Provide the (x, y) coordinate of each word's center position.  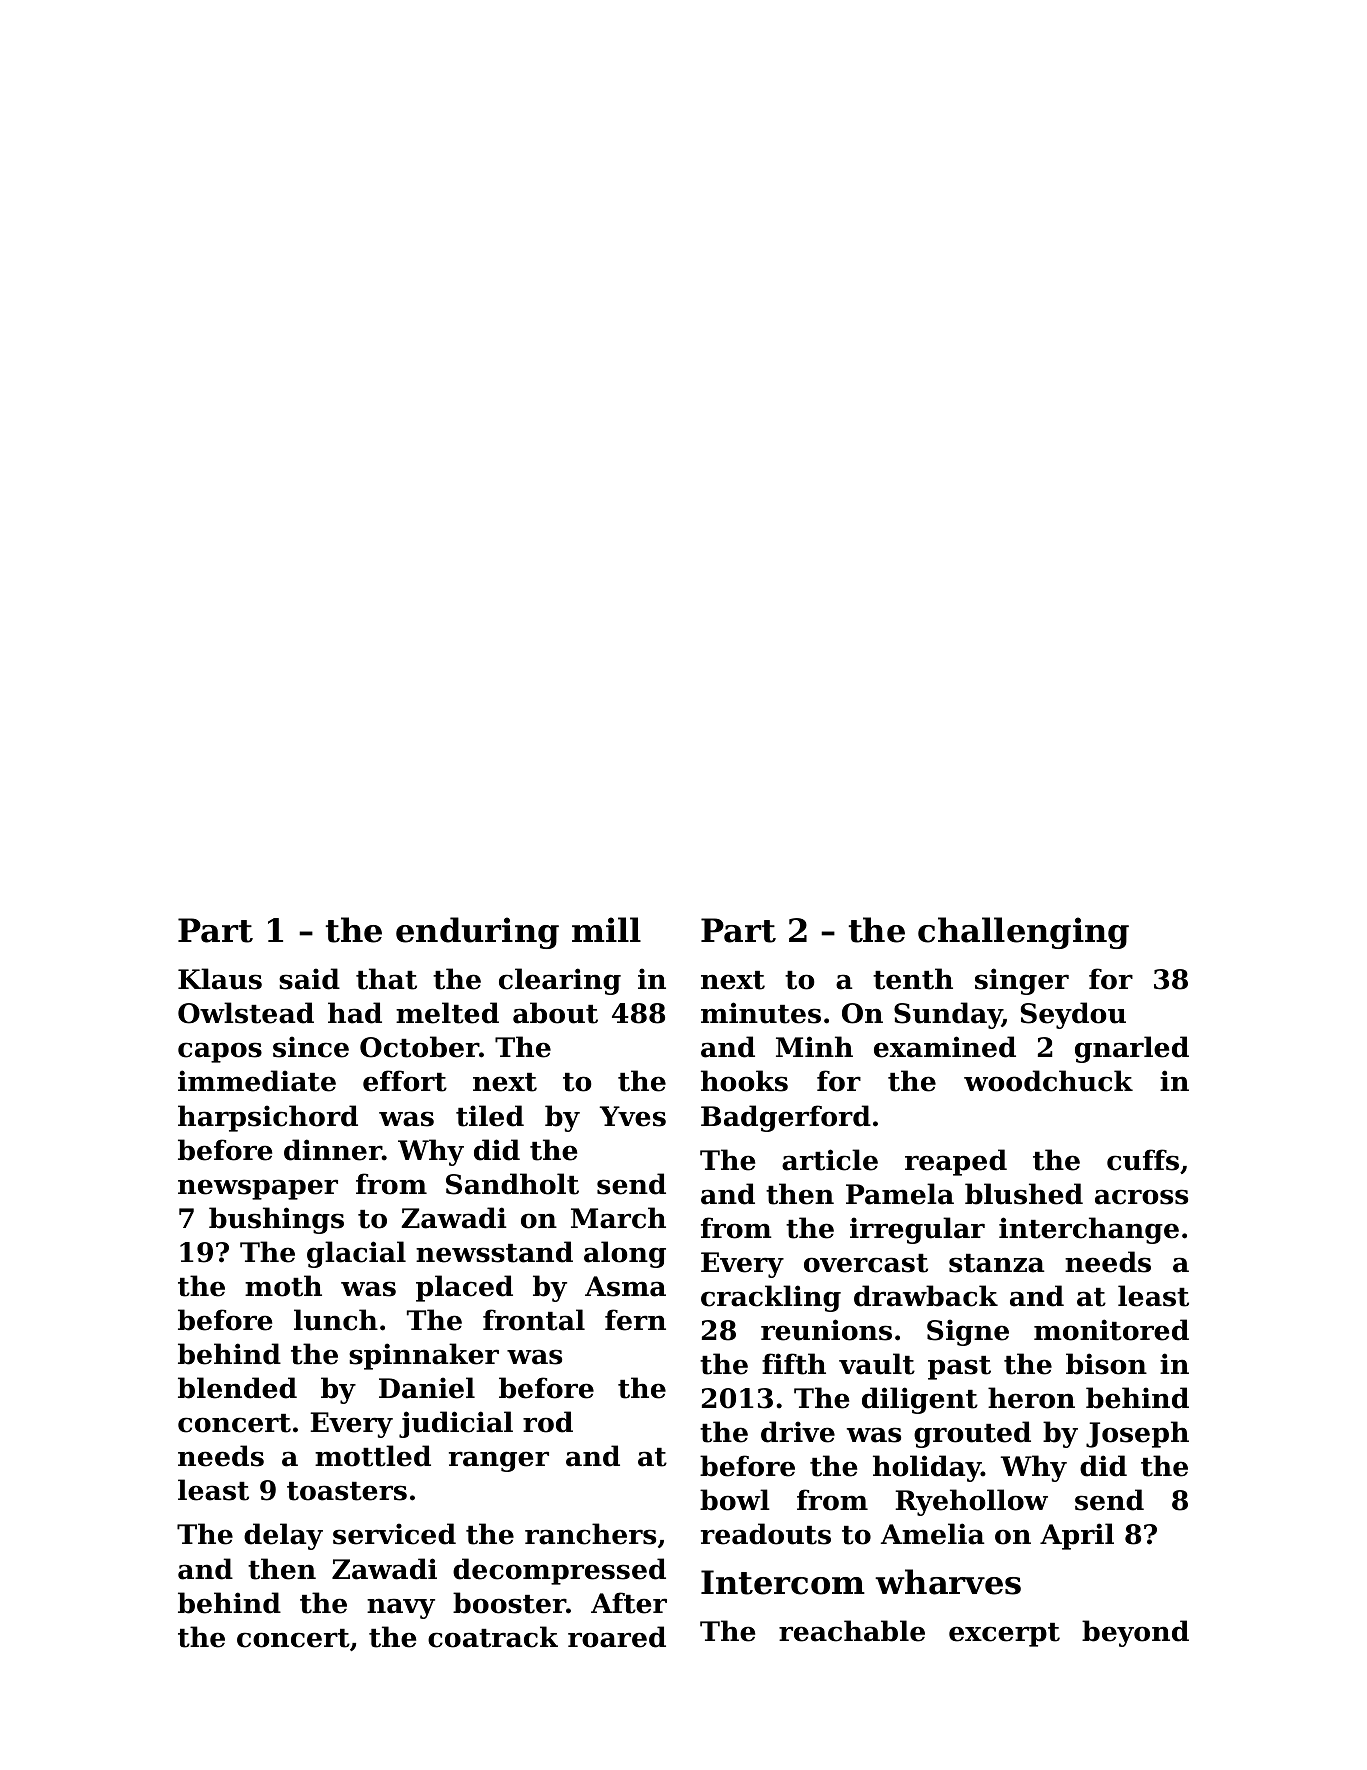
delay (283, 1536)
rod (548, 1422)
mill (606, 929)
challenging (1023, 933)
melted (447, 1013)
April (1077, 1536)
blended (237, 1388)
